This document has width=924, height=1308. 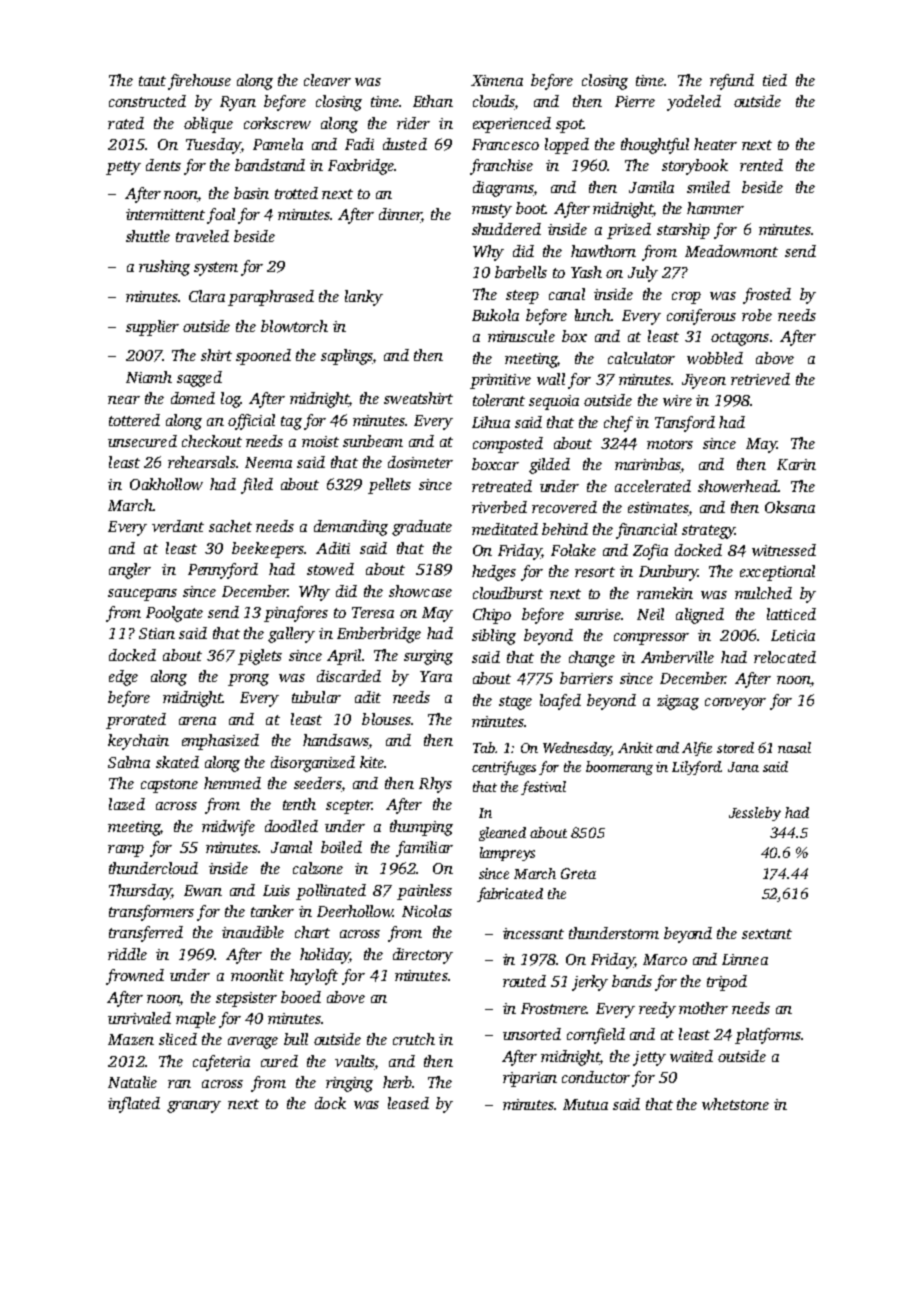 What do you see at coordinates (775, 80) in the document?
I see `tied` at bounding box center [775, 80].
